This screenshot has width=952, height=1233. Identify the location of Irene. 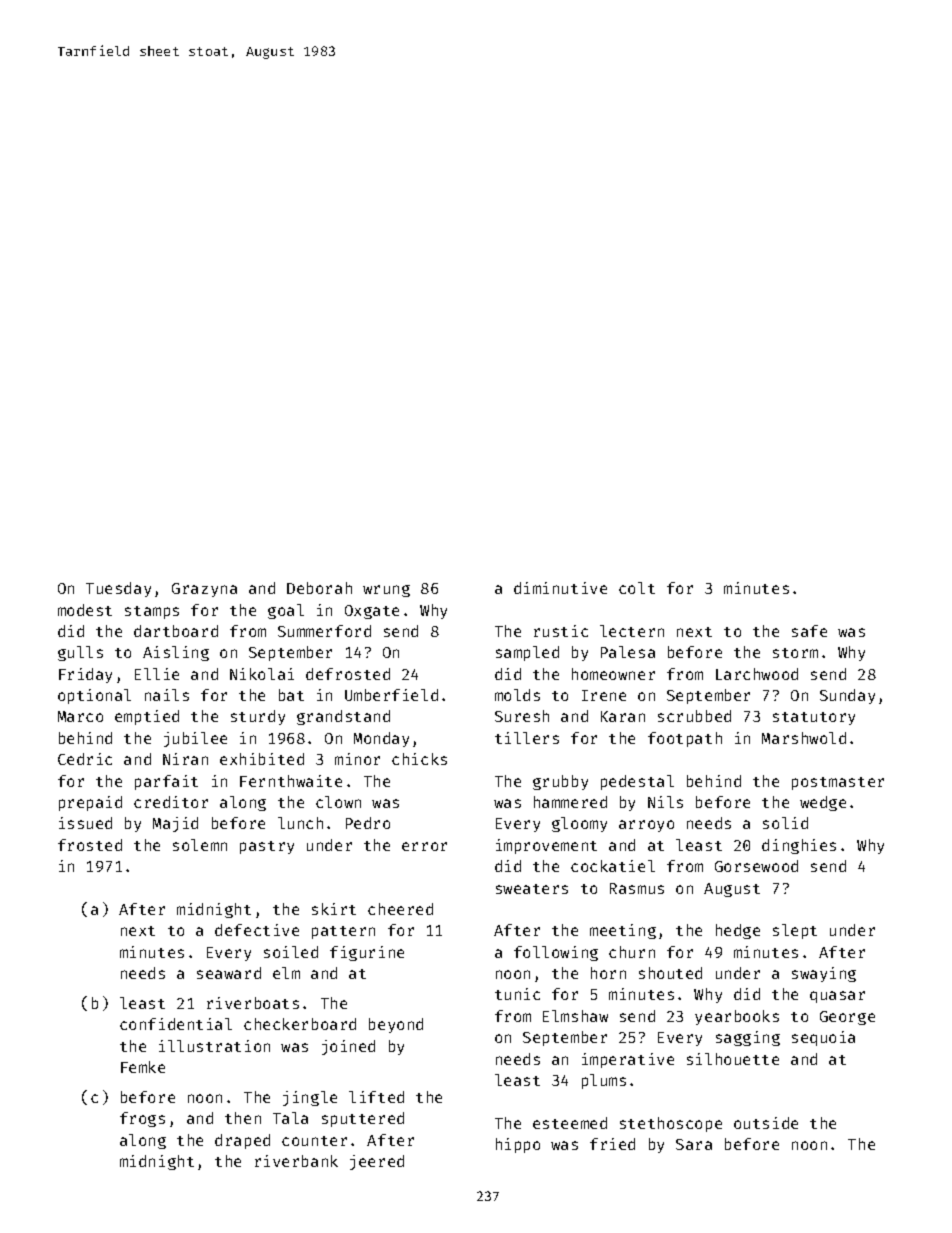
(604, 695).
